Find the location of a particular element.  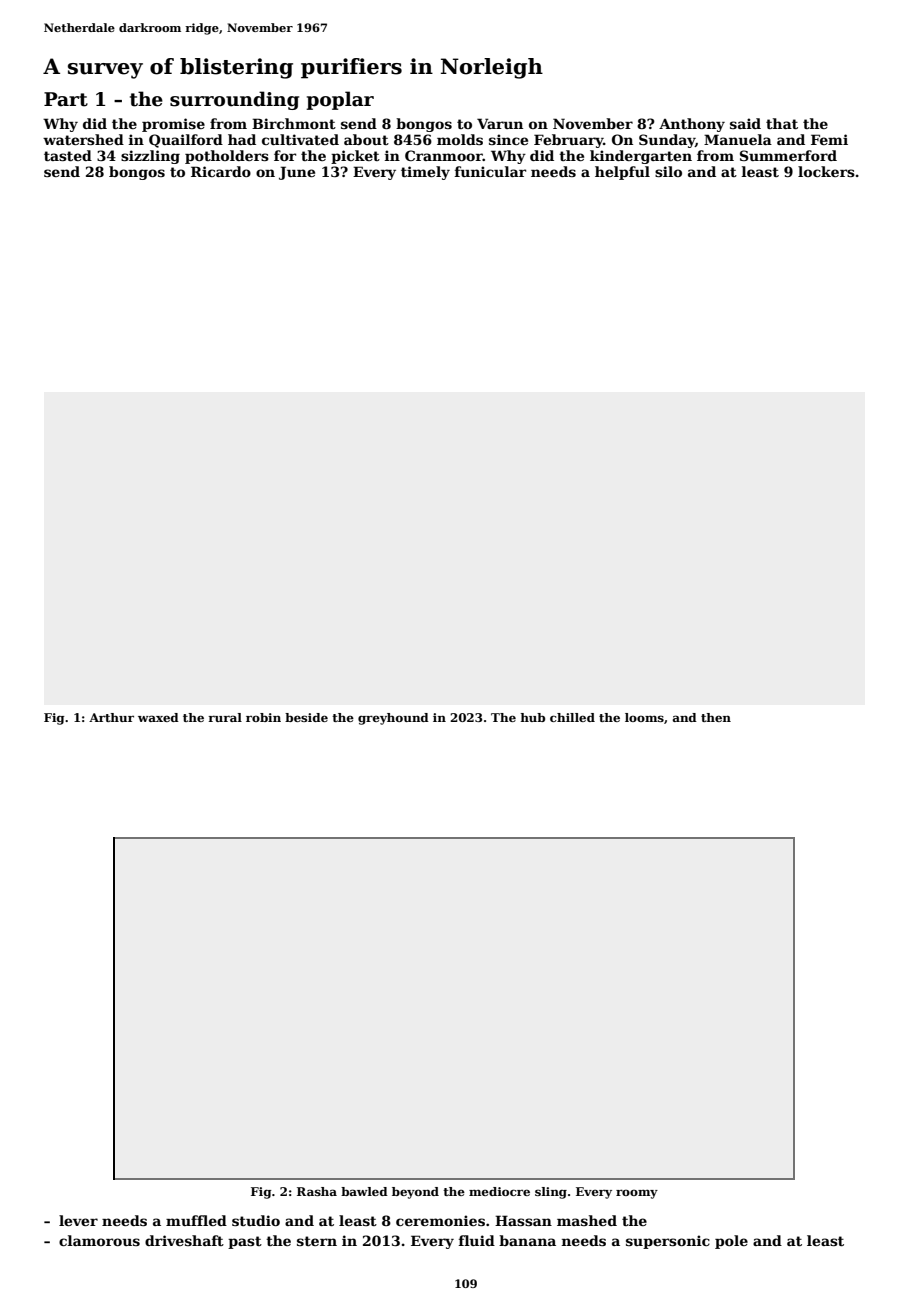

looms is located at coordinates (644, 717).
